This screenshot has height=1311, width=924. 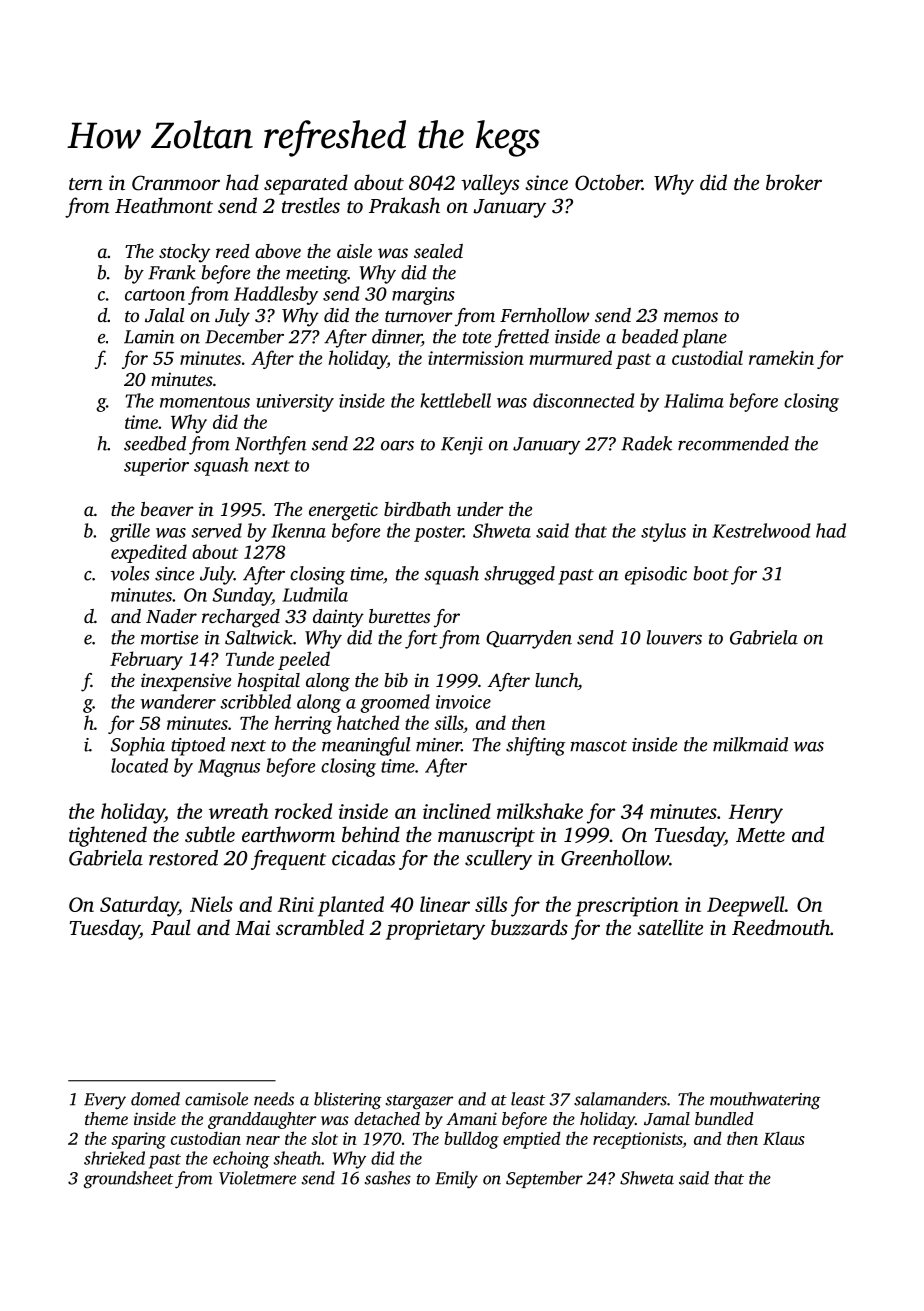 What do you see at coordinates (238, 811) in the screenshot?
I see `wreath` at bounding box center [238, 811].
